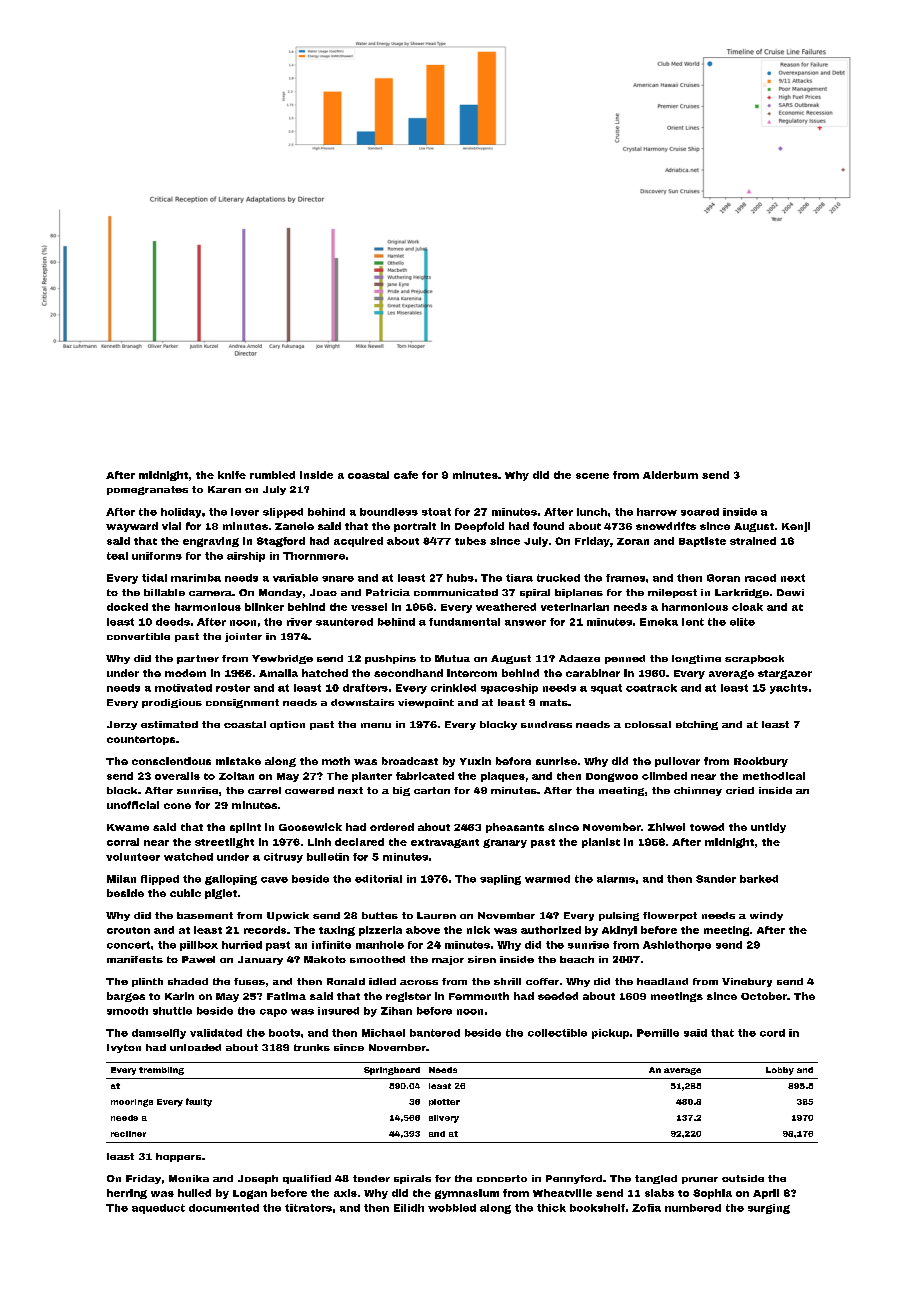 The width and height of the screenshot is (924, 1308). Describe the element at coordinates (178, 1157) in the screenshot. I see `hoppers` at that location.
